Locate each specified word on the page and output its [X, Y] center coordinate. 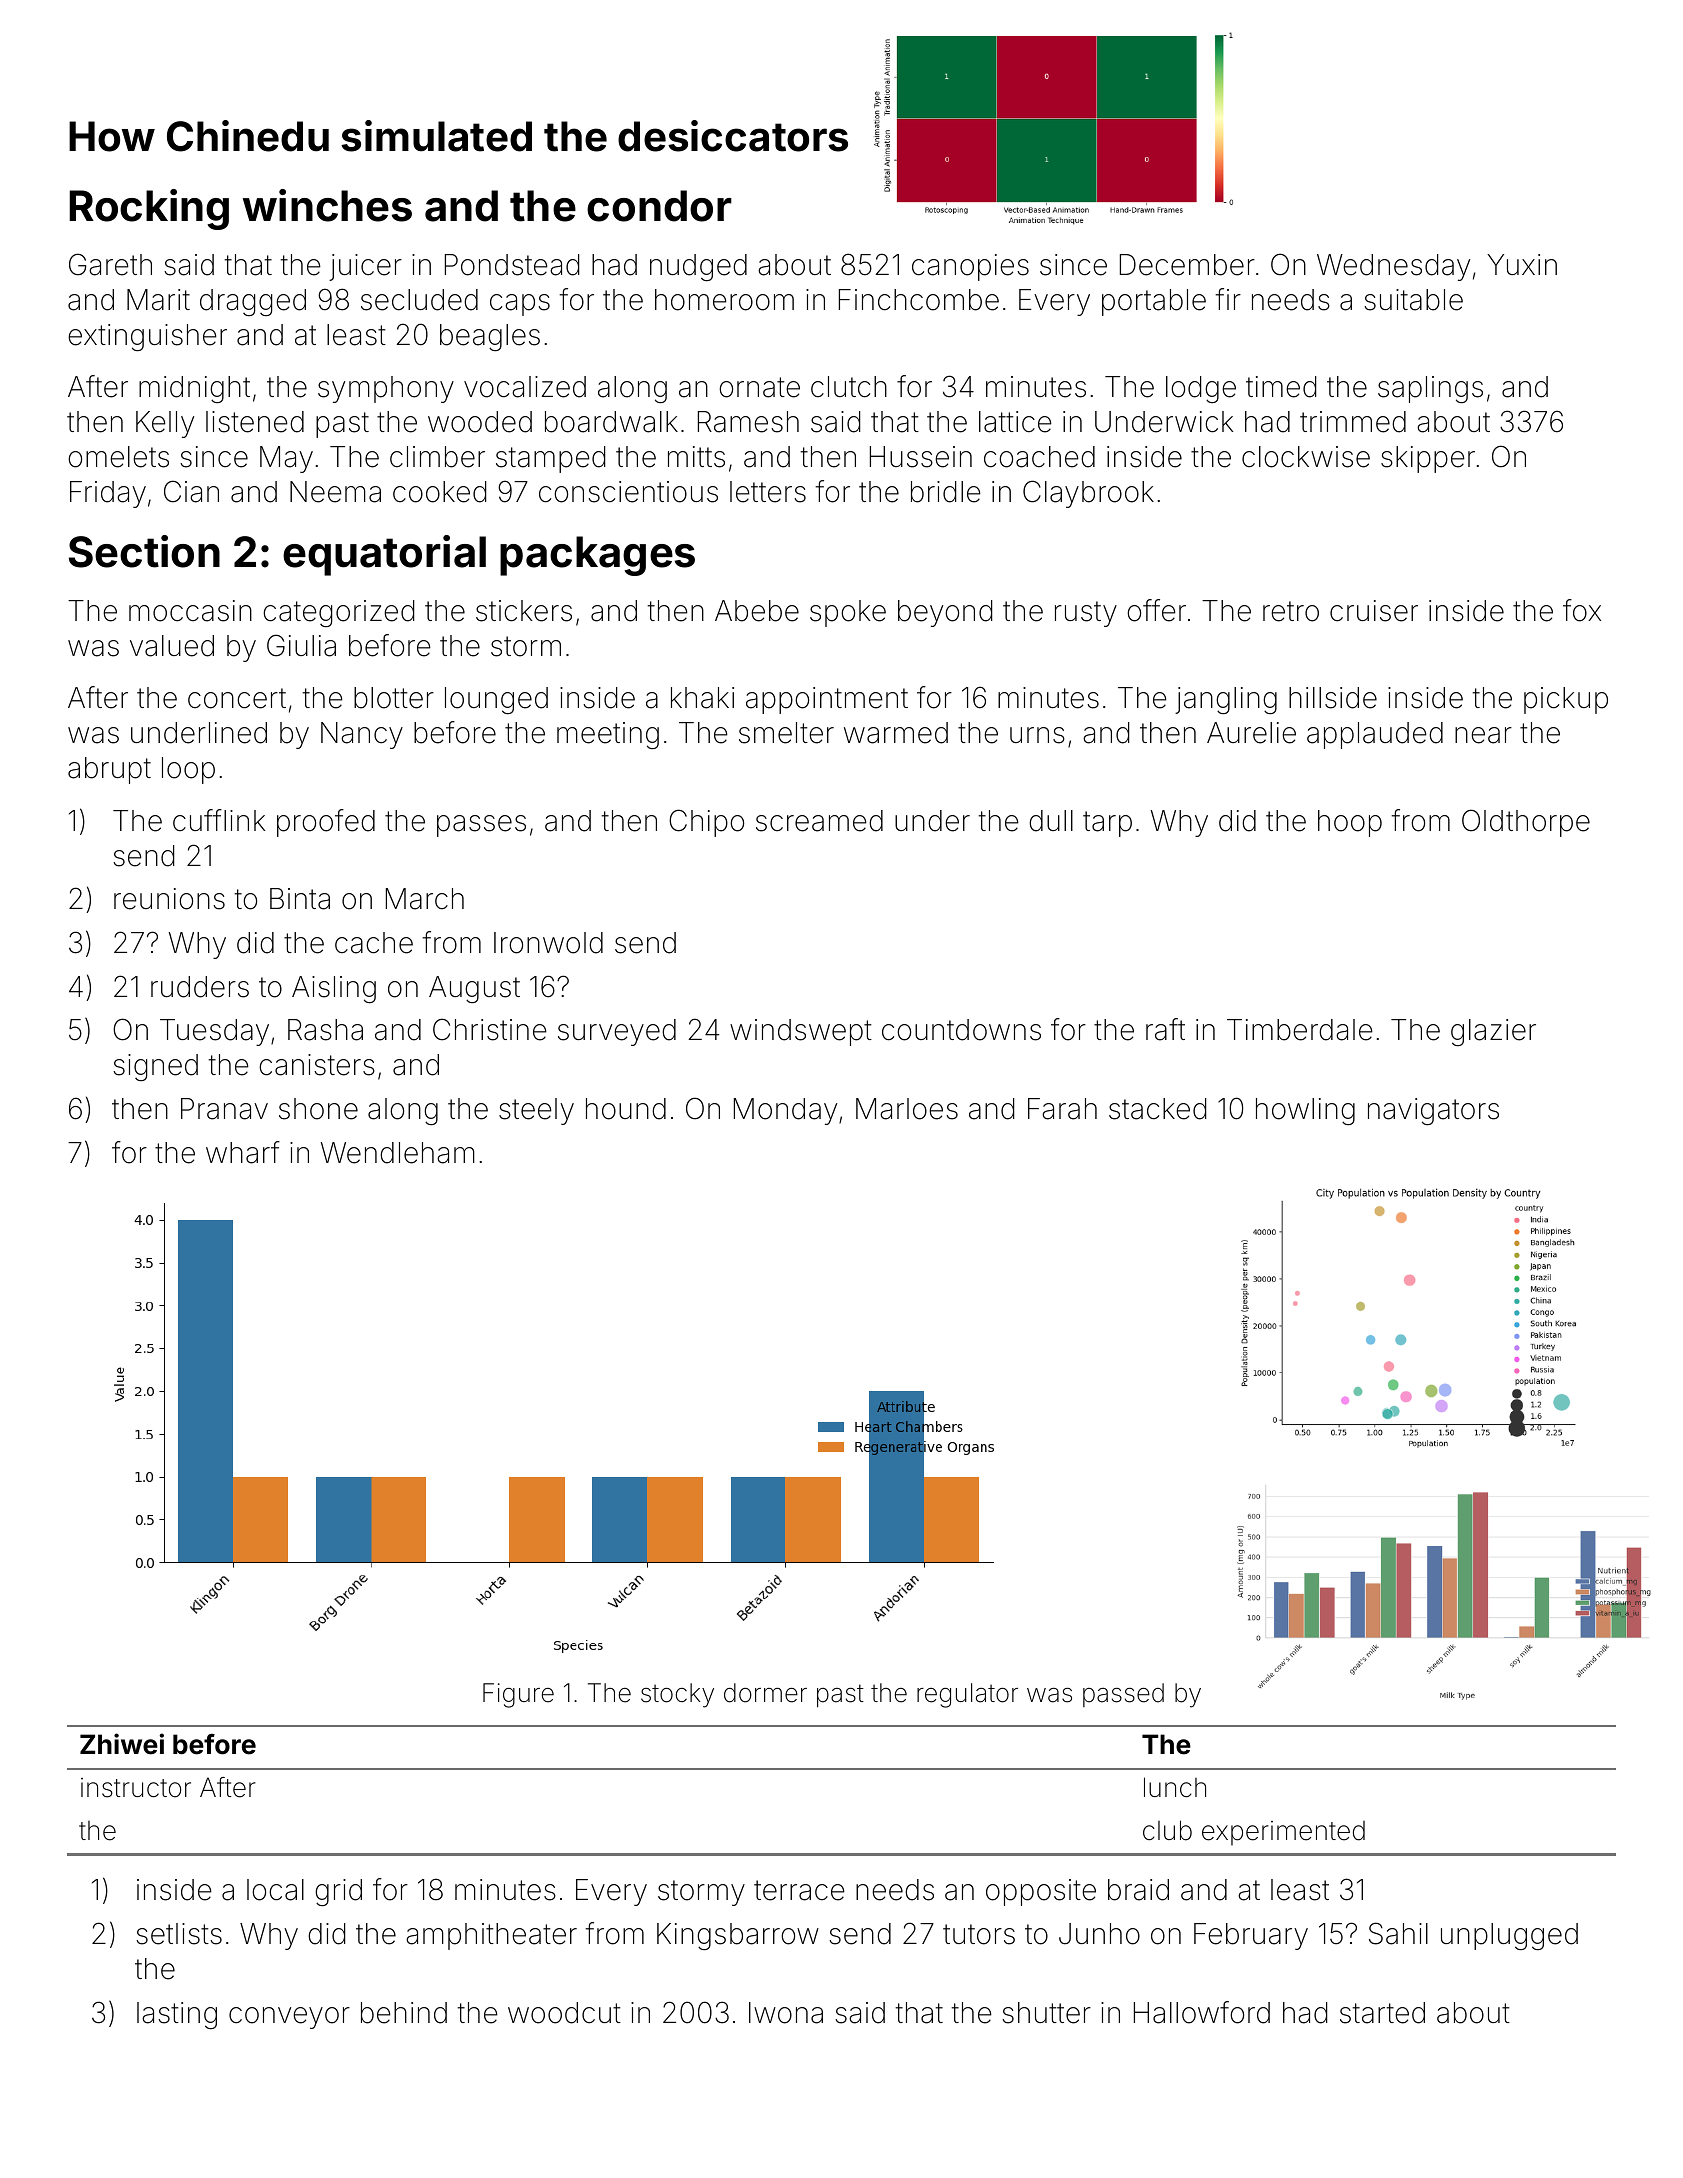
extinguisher [147, 337]
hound [626, 1109]
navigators [1433, 1111]
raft [1165, 1029]
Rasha [325, 1030]
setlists [179, 1934]
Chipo [706, 823]
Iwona [786, 2013]
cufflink [219, 820]
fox [1582, 610]
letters [768, 492]
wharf [243, 1152]
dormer [765, 1693]
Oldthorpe [1526, 823]
